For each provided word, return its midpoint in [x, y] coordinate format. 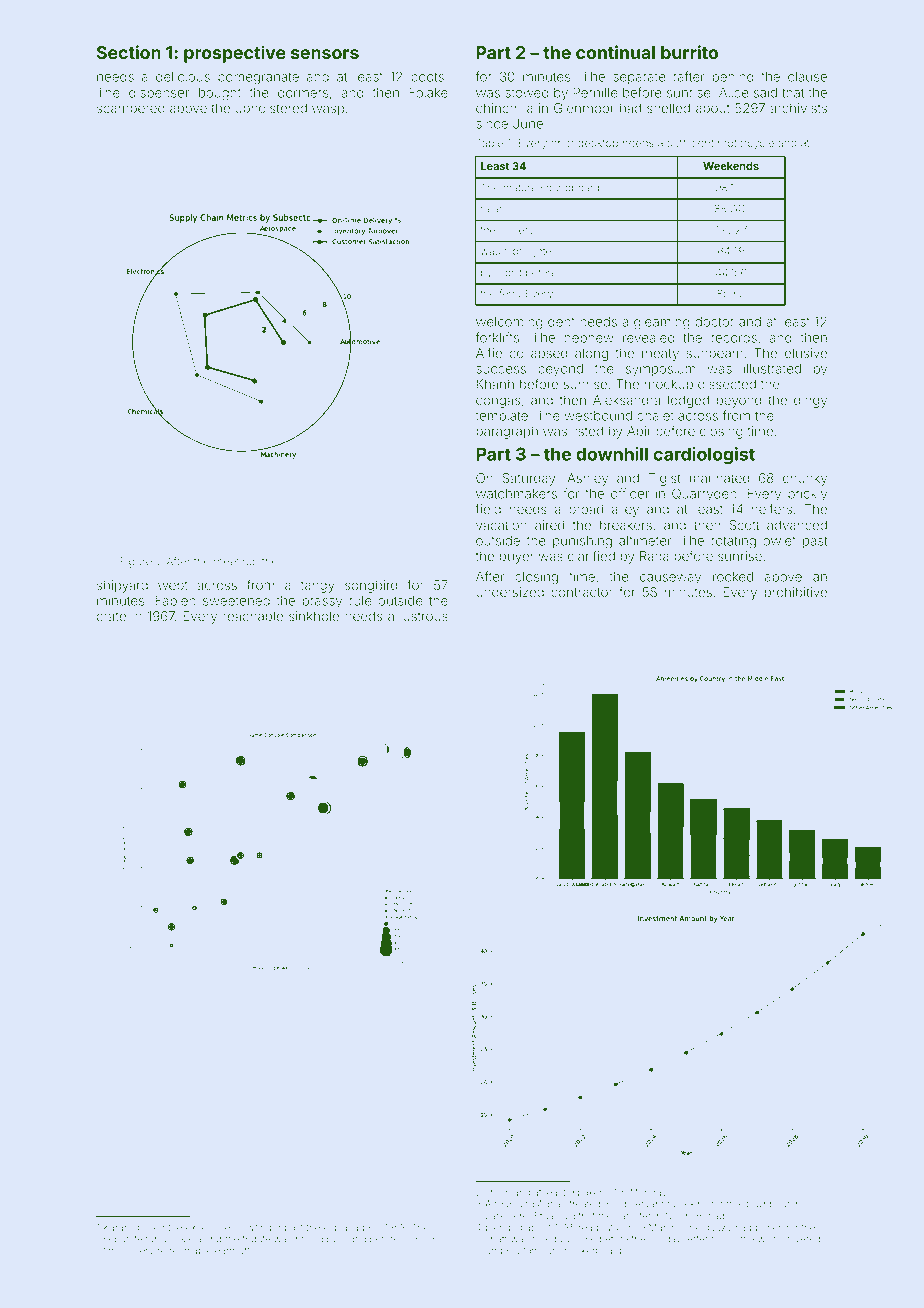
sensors [325, 54]
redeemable [185, 1250]
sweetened [236, 601]
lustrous [424, 616]
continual [615, 52]
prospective [235, 54]
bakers [592, 1192]
